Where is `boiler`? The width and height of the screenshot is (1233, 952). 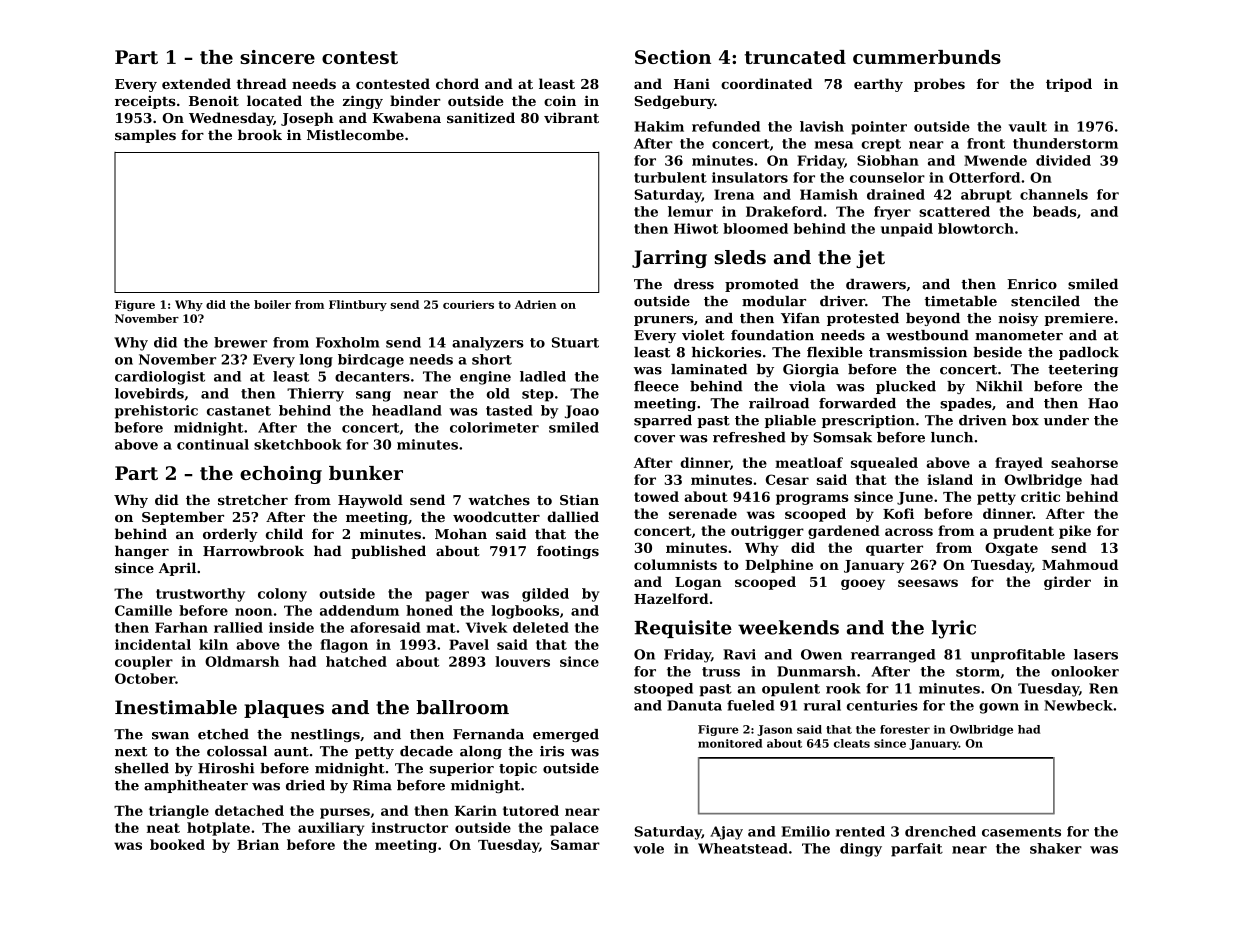 boiler is located at coordinates (272, 304).
